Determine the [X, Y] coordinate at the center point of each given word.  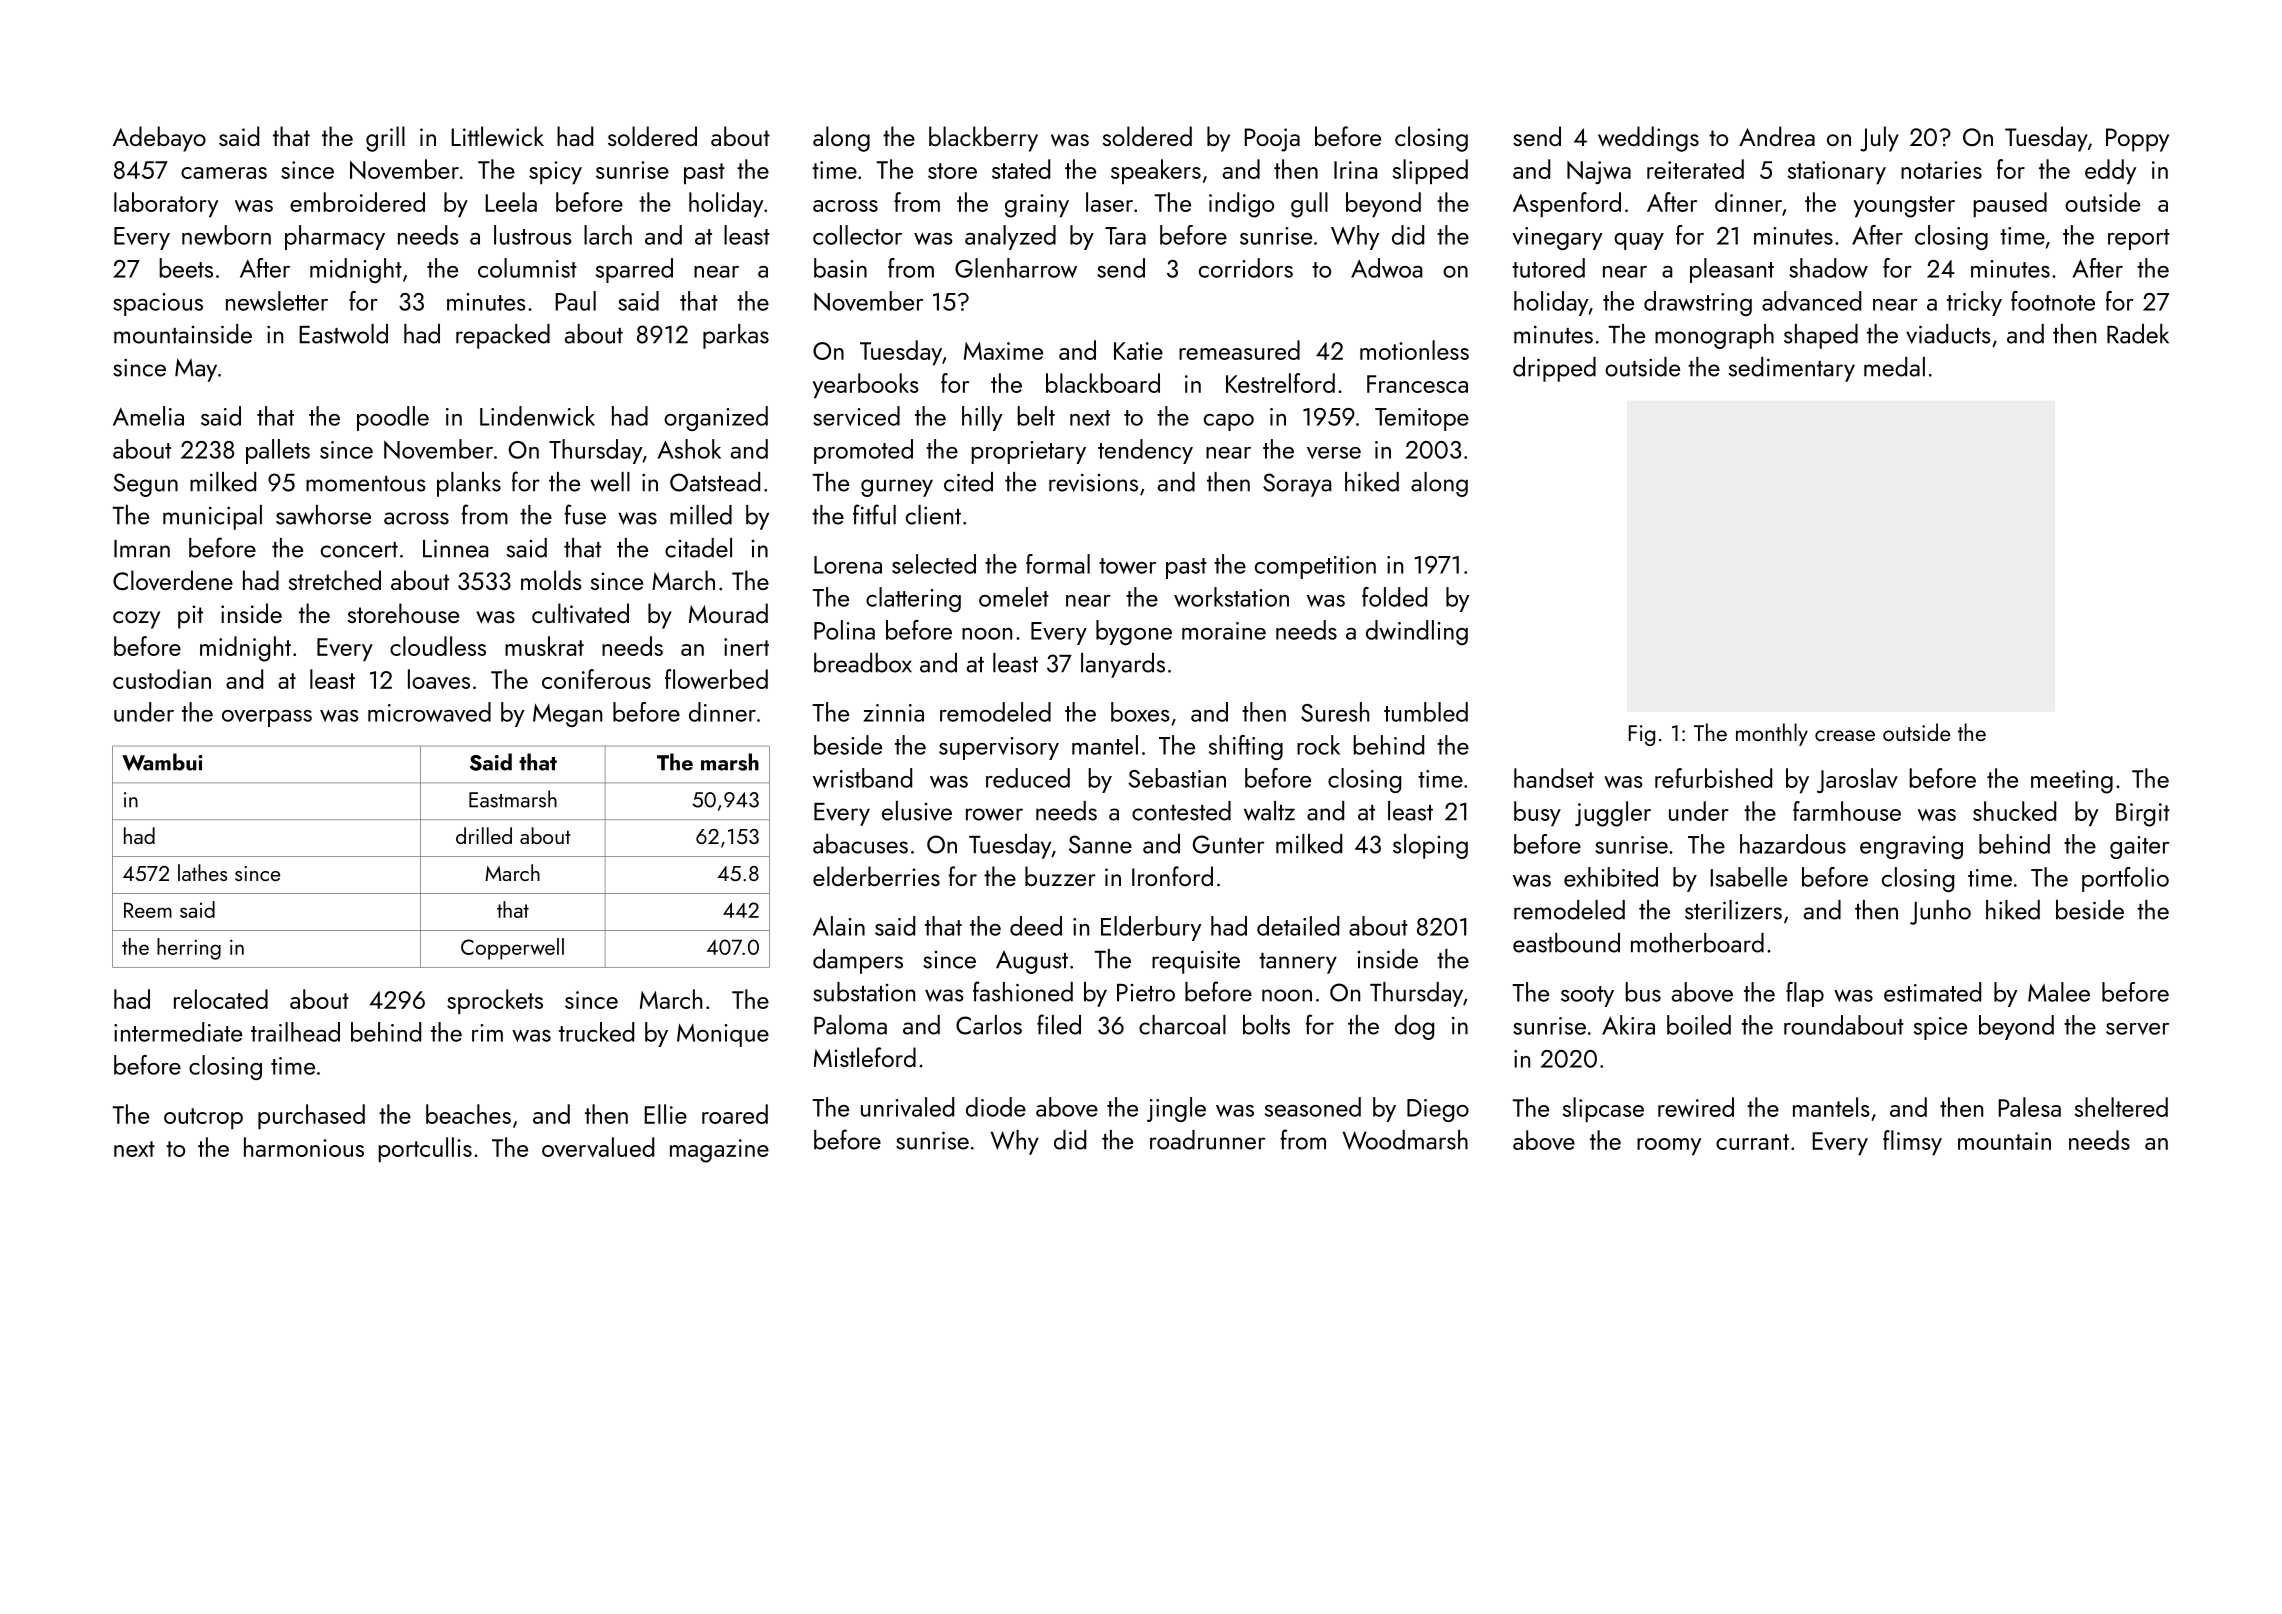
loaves [439, 679]
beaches [468, 1114]
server [2137, 1029]
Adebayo [159, 139]
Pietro [1146, 993]
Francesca [1417, 384]
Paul [575, 301]
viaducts [1948, 334]
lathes [202, 872]
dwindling [1417, 632]
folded [1394, 597]
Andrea [1777, 136]
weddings [1648, 139]
